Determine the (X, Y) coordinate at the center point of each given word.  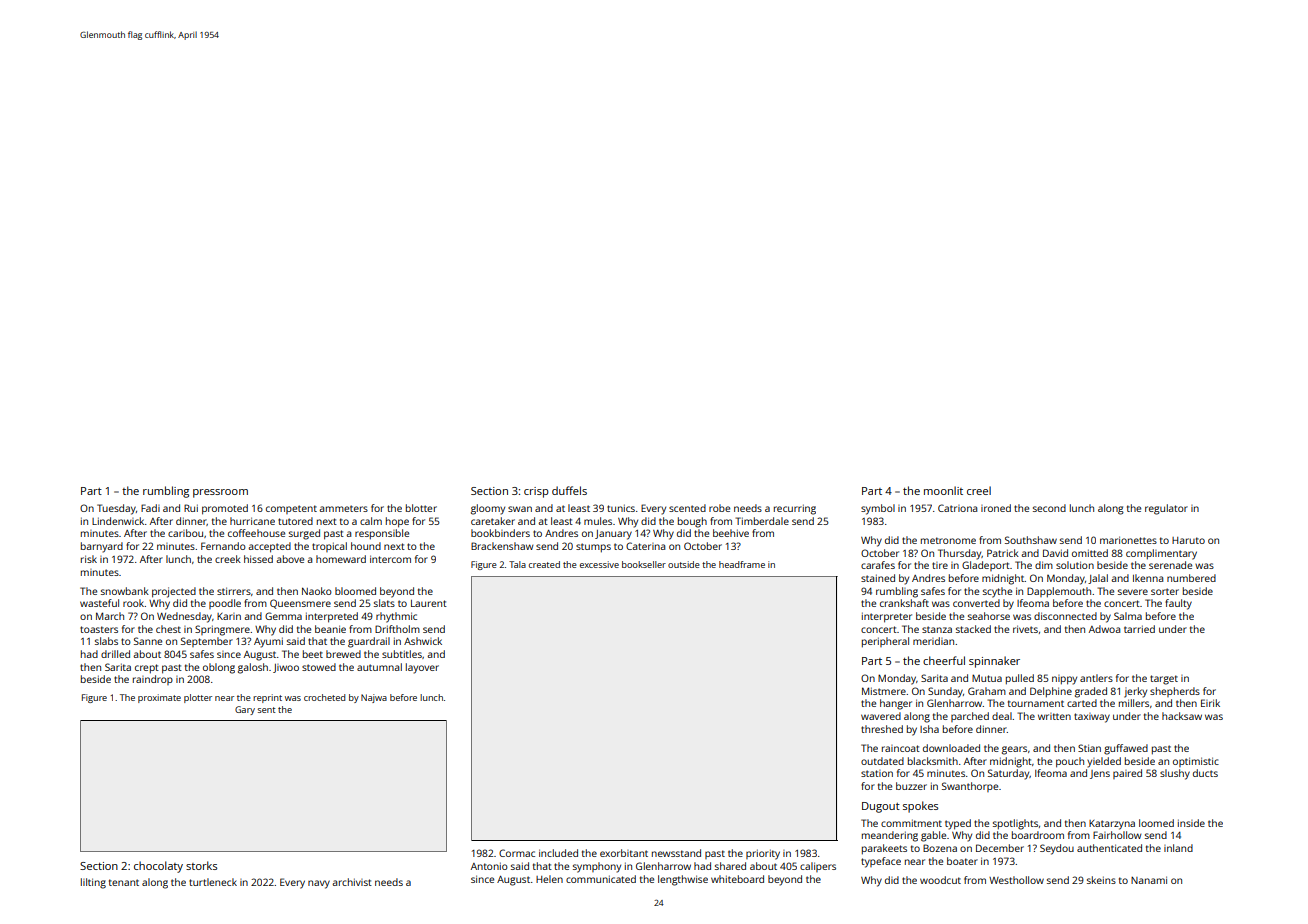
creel (979, 490)
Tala (517, 564)
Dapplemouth (1059, 592)
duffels (569, 490)
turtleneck (213, 882)
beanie (330, 629)
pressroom (220, 493)
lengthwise (683, 880)
